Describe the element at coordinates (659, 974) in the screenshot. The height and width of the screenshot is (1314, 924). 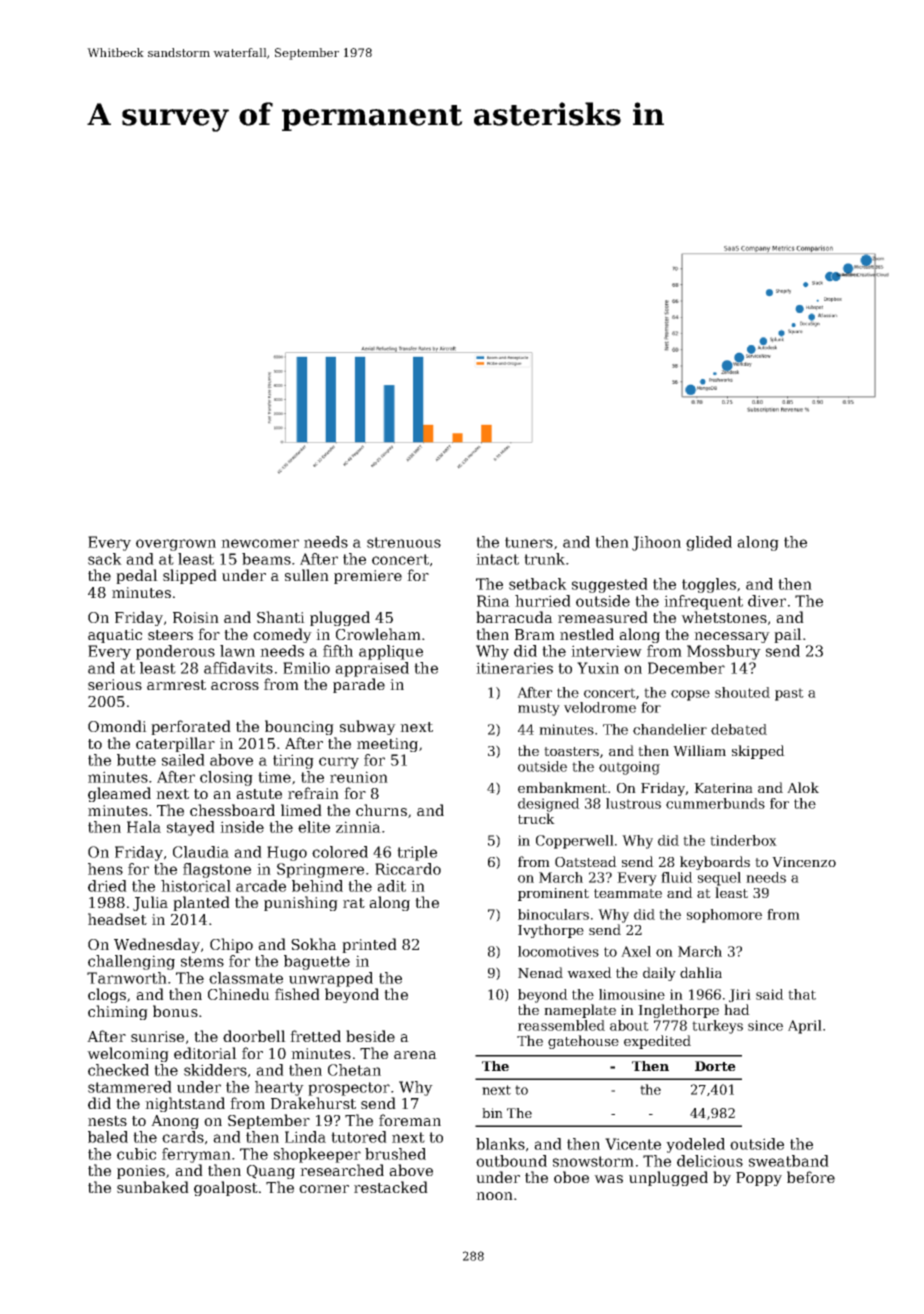
I see `daily` at that location.
